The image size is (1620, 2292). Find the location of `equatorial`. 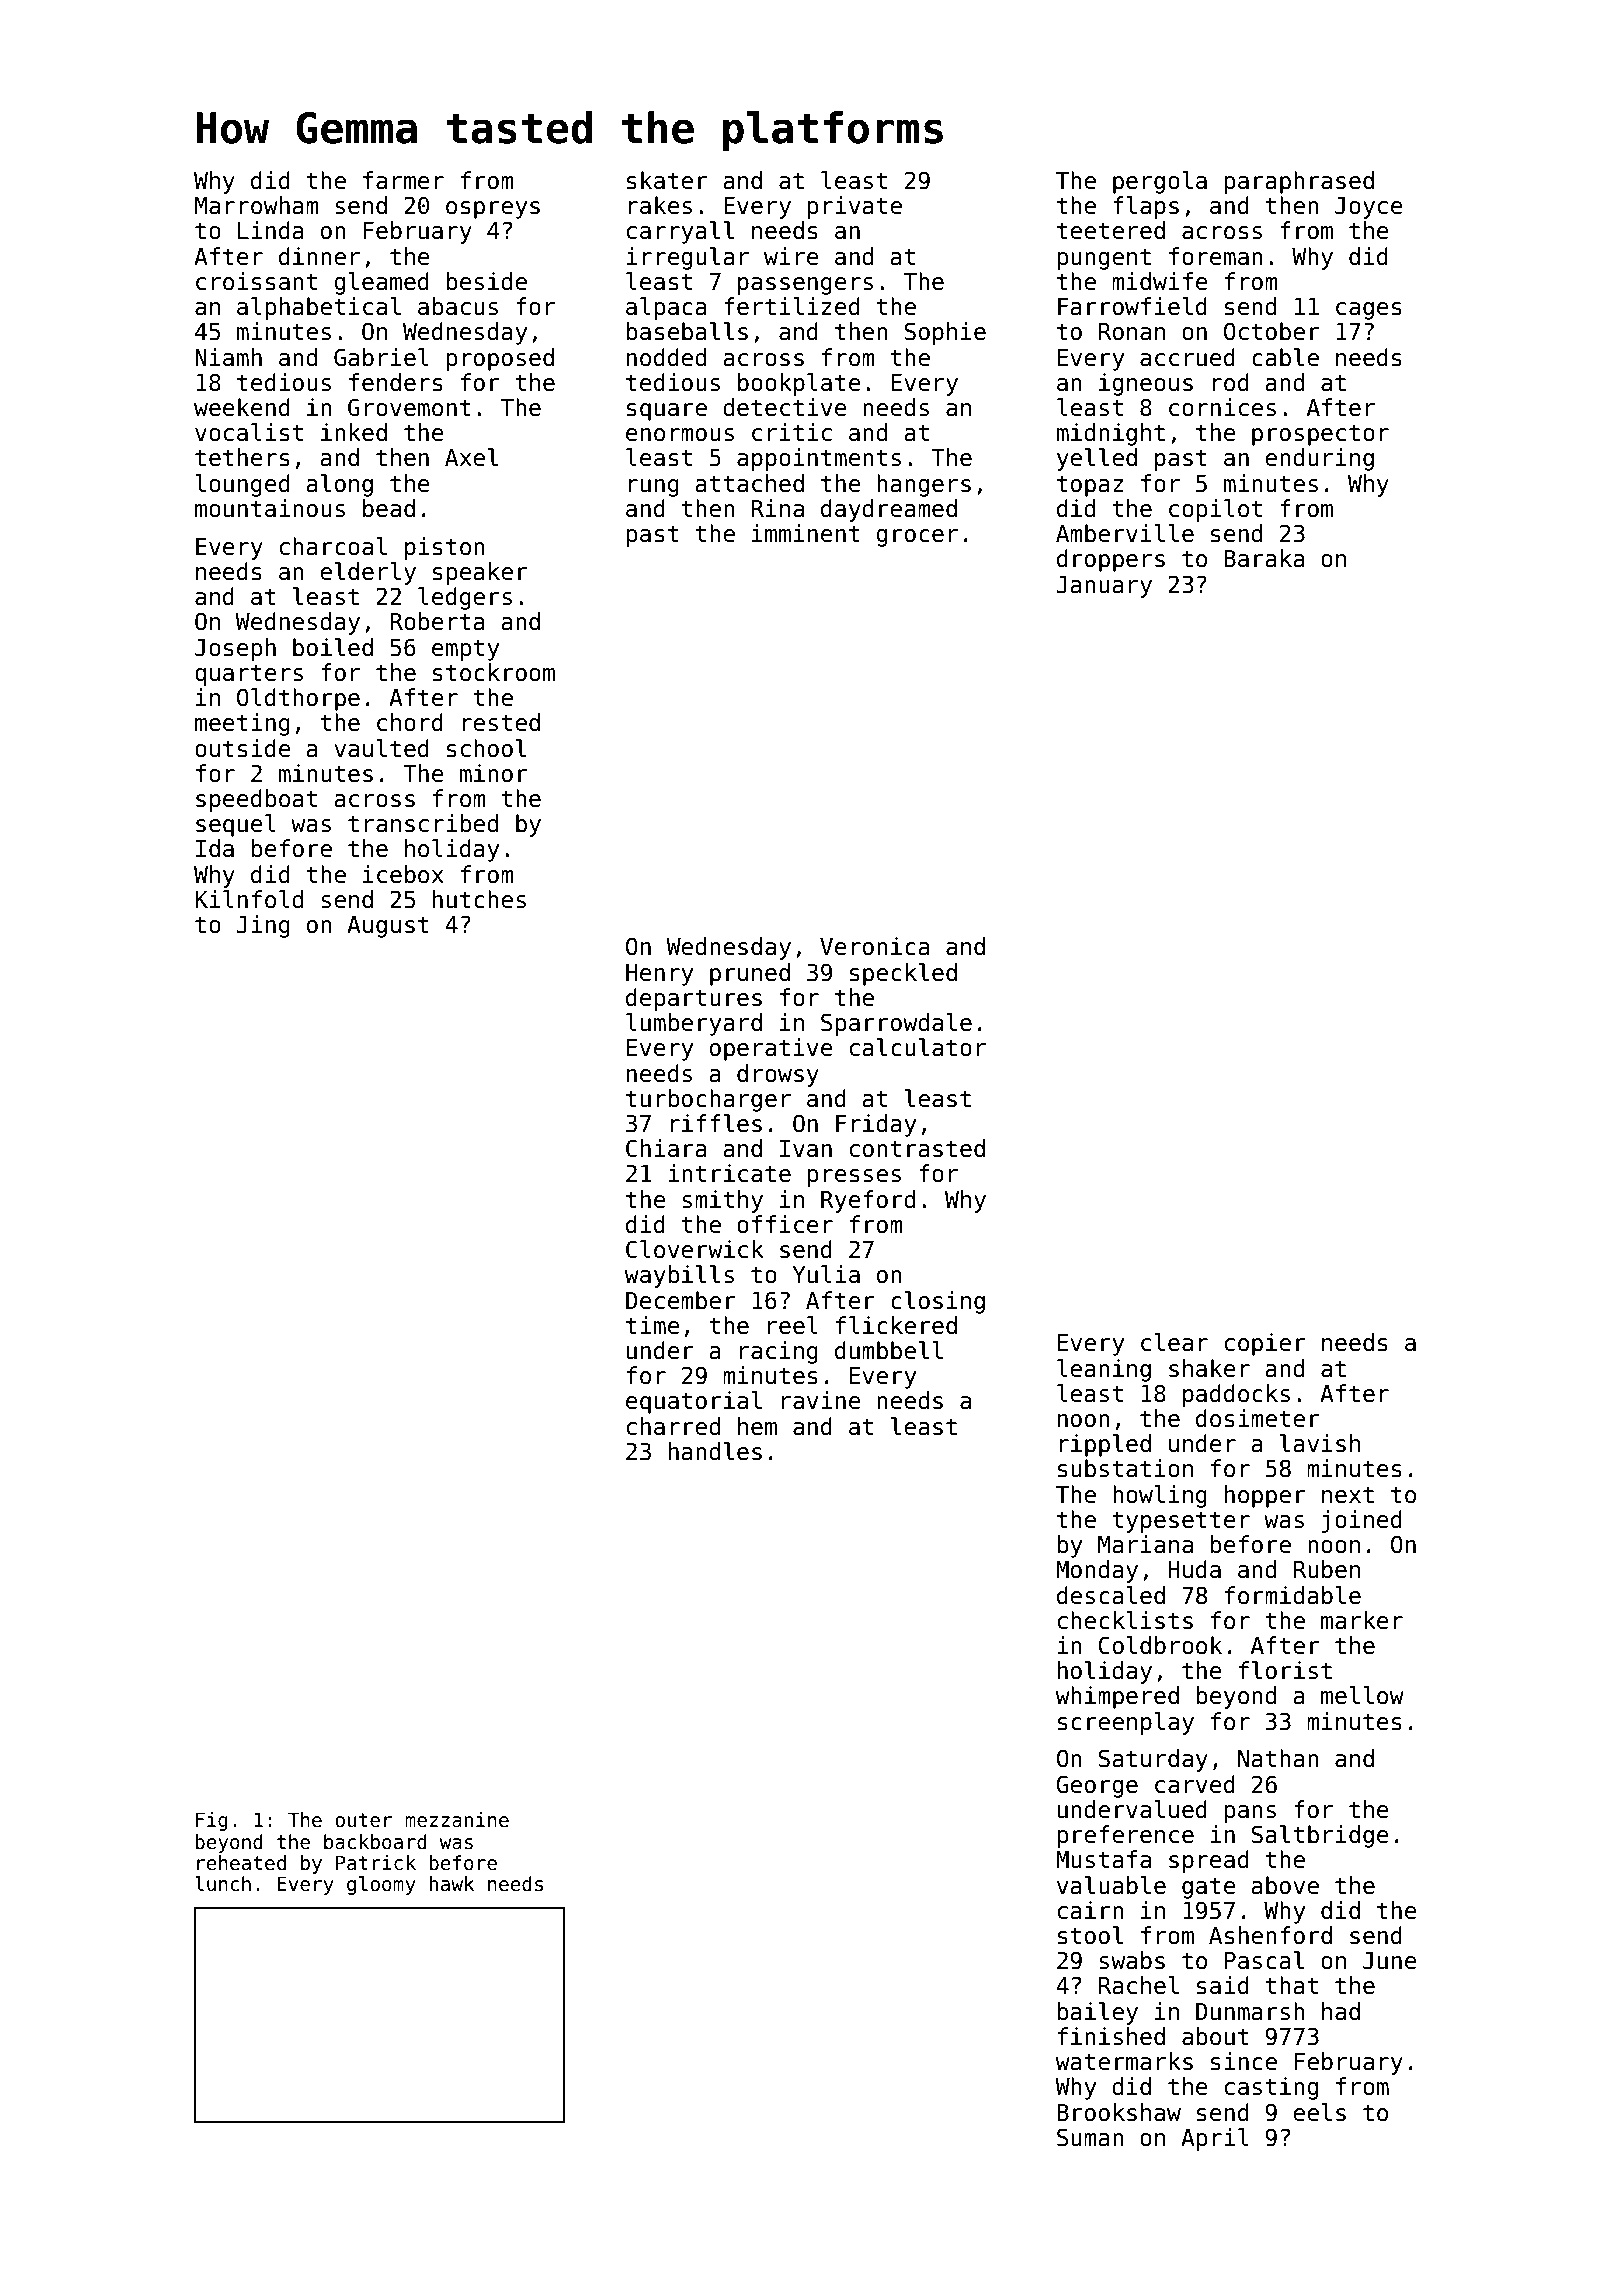

equatorial is located at coordinates (694, 1402).
